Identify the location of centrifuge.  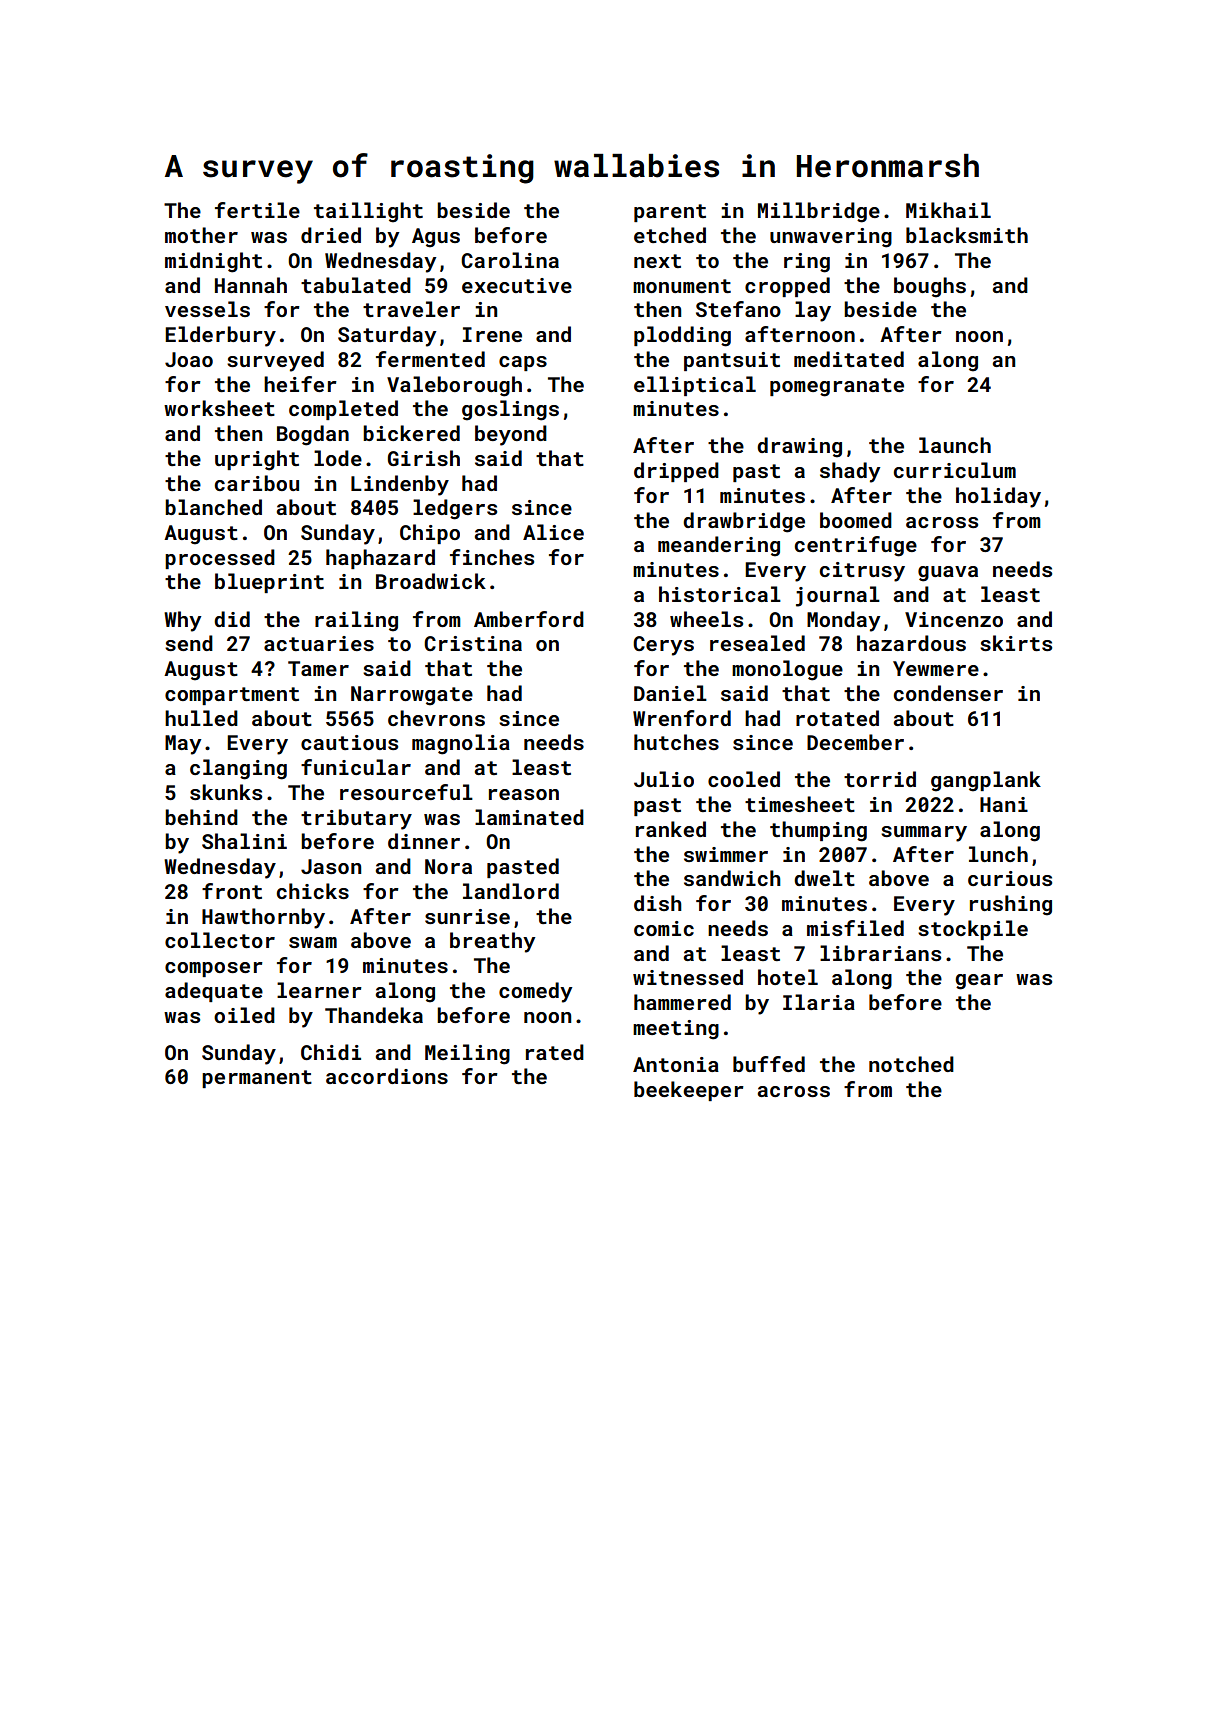
(856, 546).
